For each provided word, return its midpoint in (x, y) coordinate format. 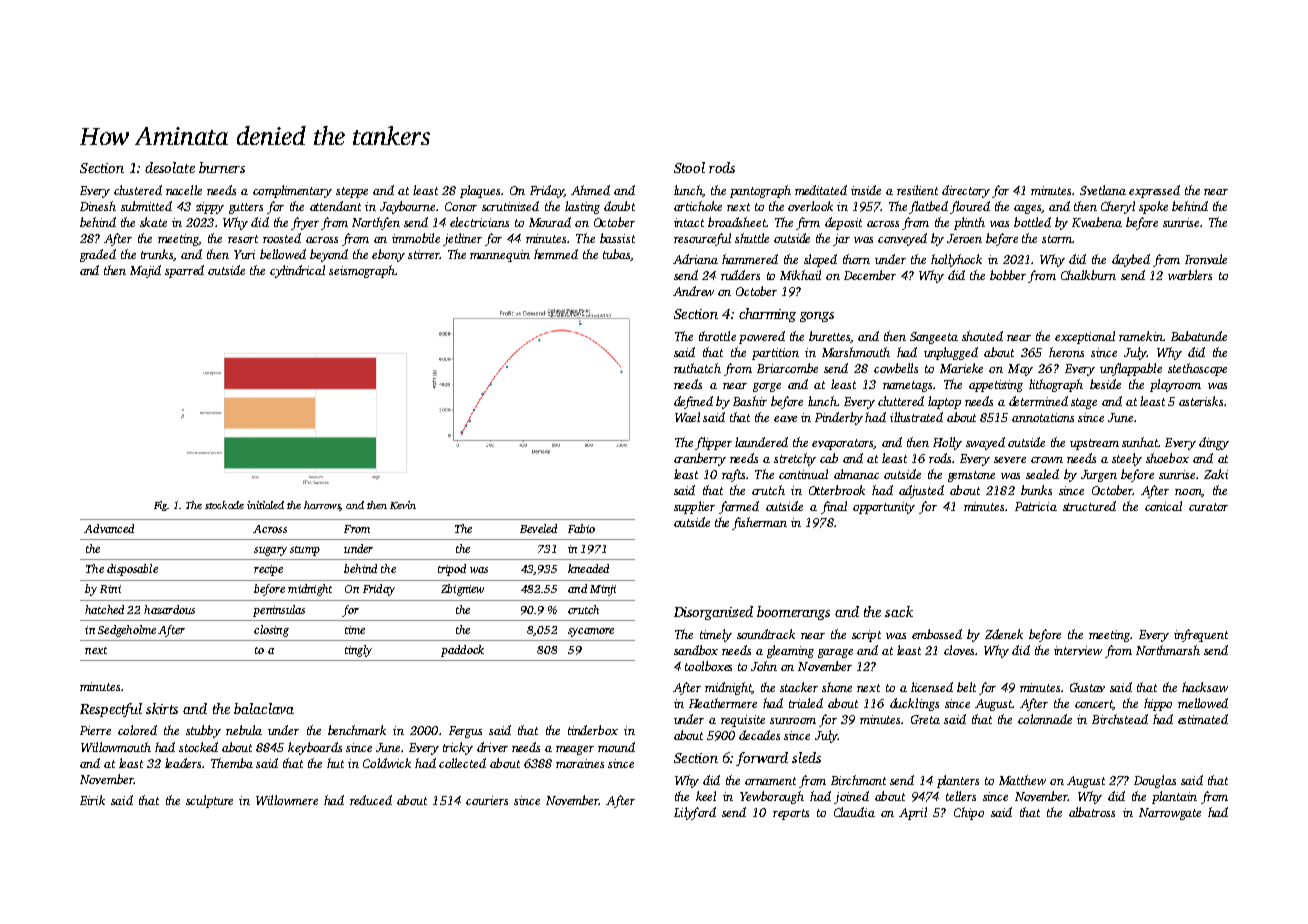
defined (693, 402)
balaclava (264, 708)
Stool (689, 167)
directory (966, 191)
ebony (388, 255)
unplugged (951, 353)
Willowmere (287, 800)
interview (1078, 650)
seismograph (362, 271)
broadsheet (737, 222)
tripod (452, 570)
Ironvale (1206, 259)
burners (222, 167)
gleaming (790, 651)
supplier (694, 507)
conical (1163, 506)
